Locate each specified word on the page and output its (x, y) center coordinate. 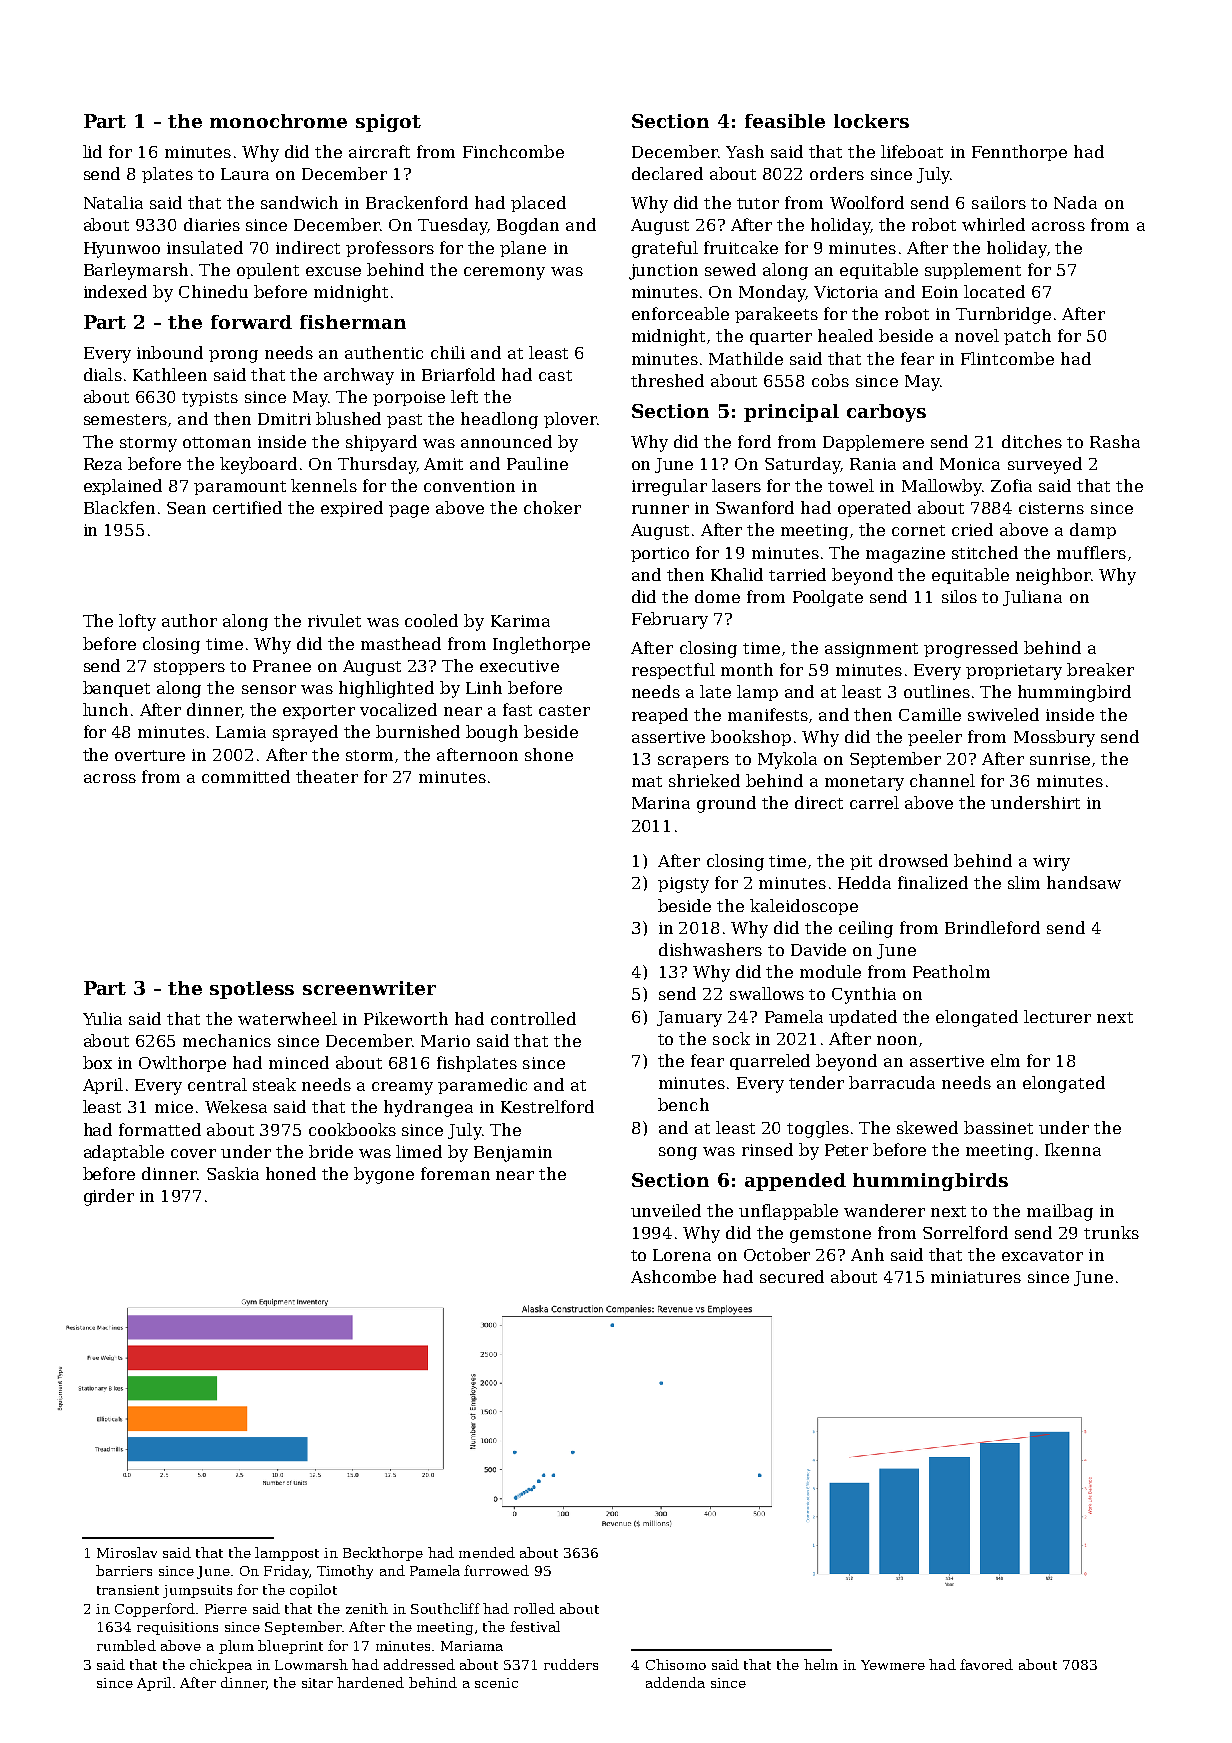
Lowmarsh (311, 1664)
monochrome (278, 121)
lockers (871, 121)
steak (274, 1084)
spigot (388, 123)
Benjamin (513, 1154)
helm (821, 1664)
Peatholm (951, 971)
